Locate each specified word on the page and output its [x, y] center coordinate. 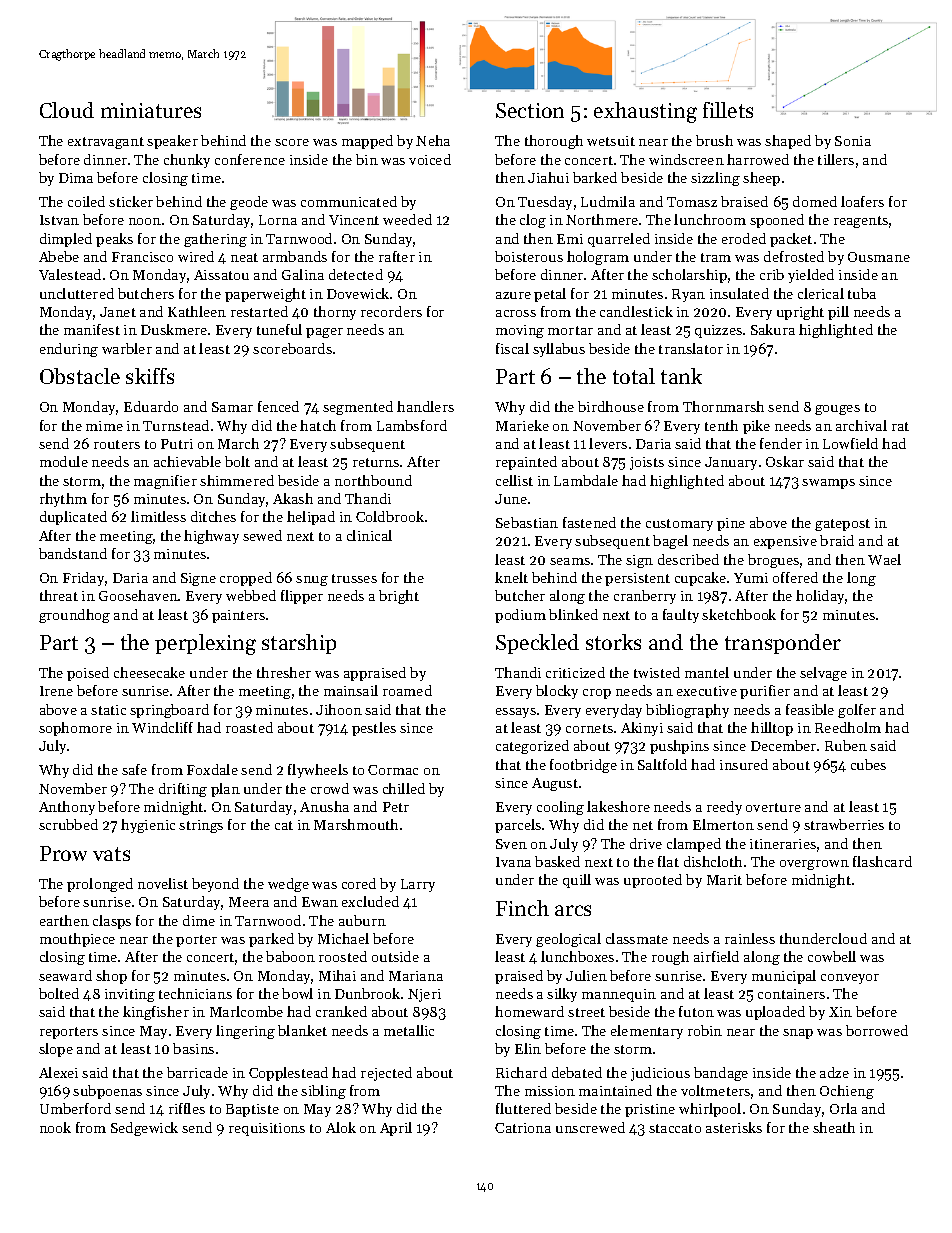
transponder [783, 644]
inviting [130, 995]
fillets [728, 110]
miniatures [151, 110]
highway [211, 537]
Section [530, 110]
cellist [514, 480]
